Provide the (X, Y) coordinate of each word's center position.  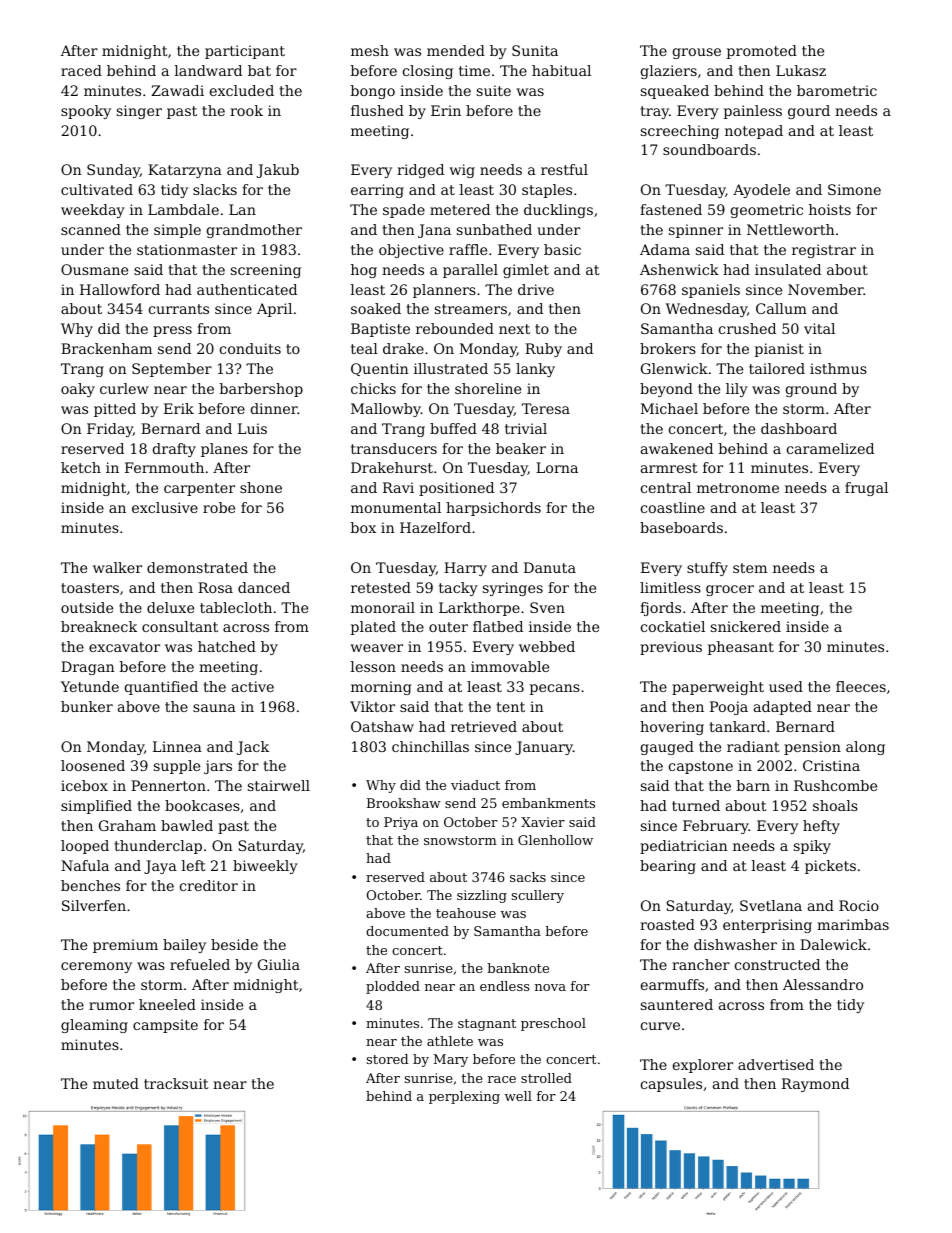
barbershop (261, 390)
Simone (854, 189)
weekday (93, 211)
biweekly (265, 867)
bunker (87, 706)
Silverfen (94, 905)
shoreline (488, 388)
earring (377, 191)
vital (819, 328)
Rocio (859, 905)
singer (139, 112)
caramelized (830, 448)
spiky (812, 847)
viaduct (475, 785)
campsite (165, 1026)
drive (536, 289)
